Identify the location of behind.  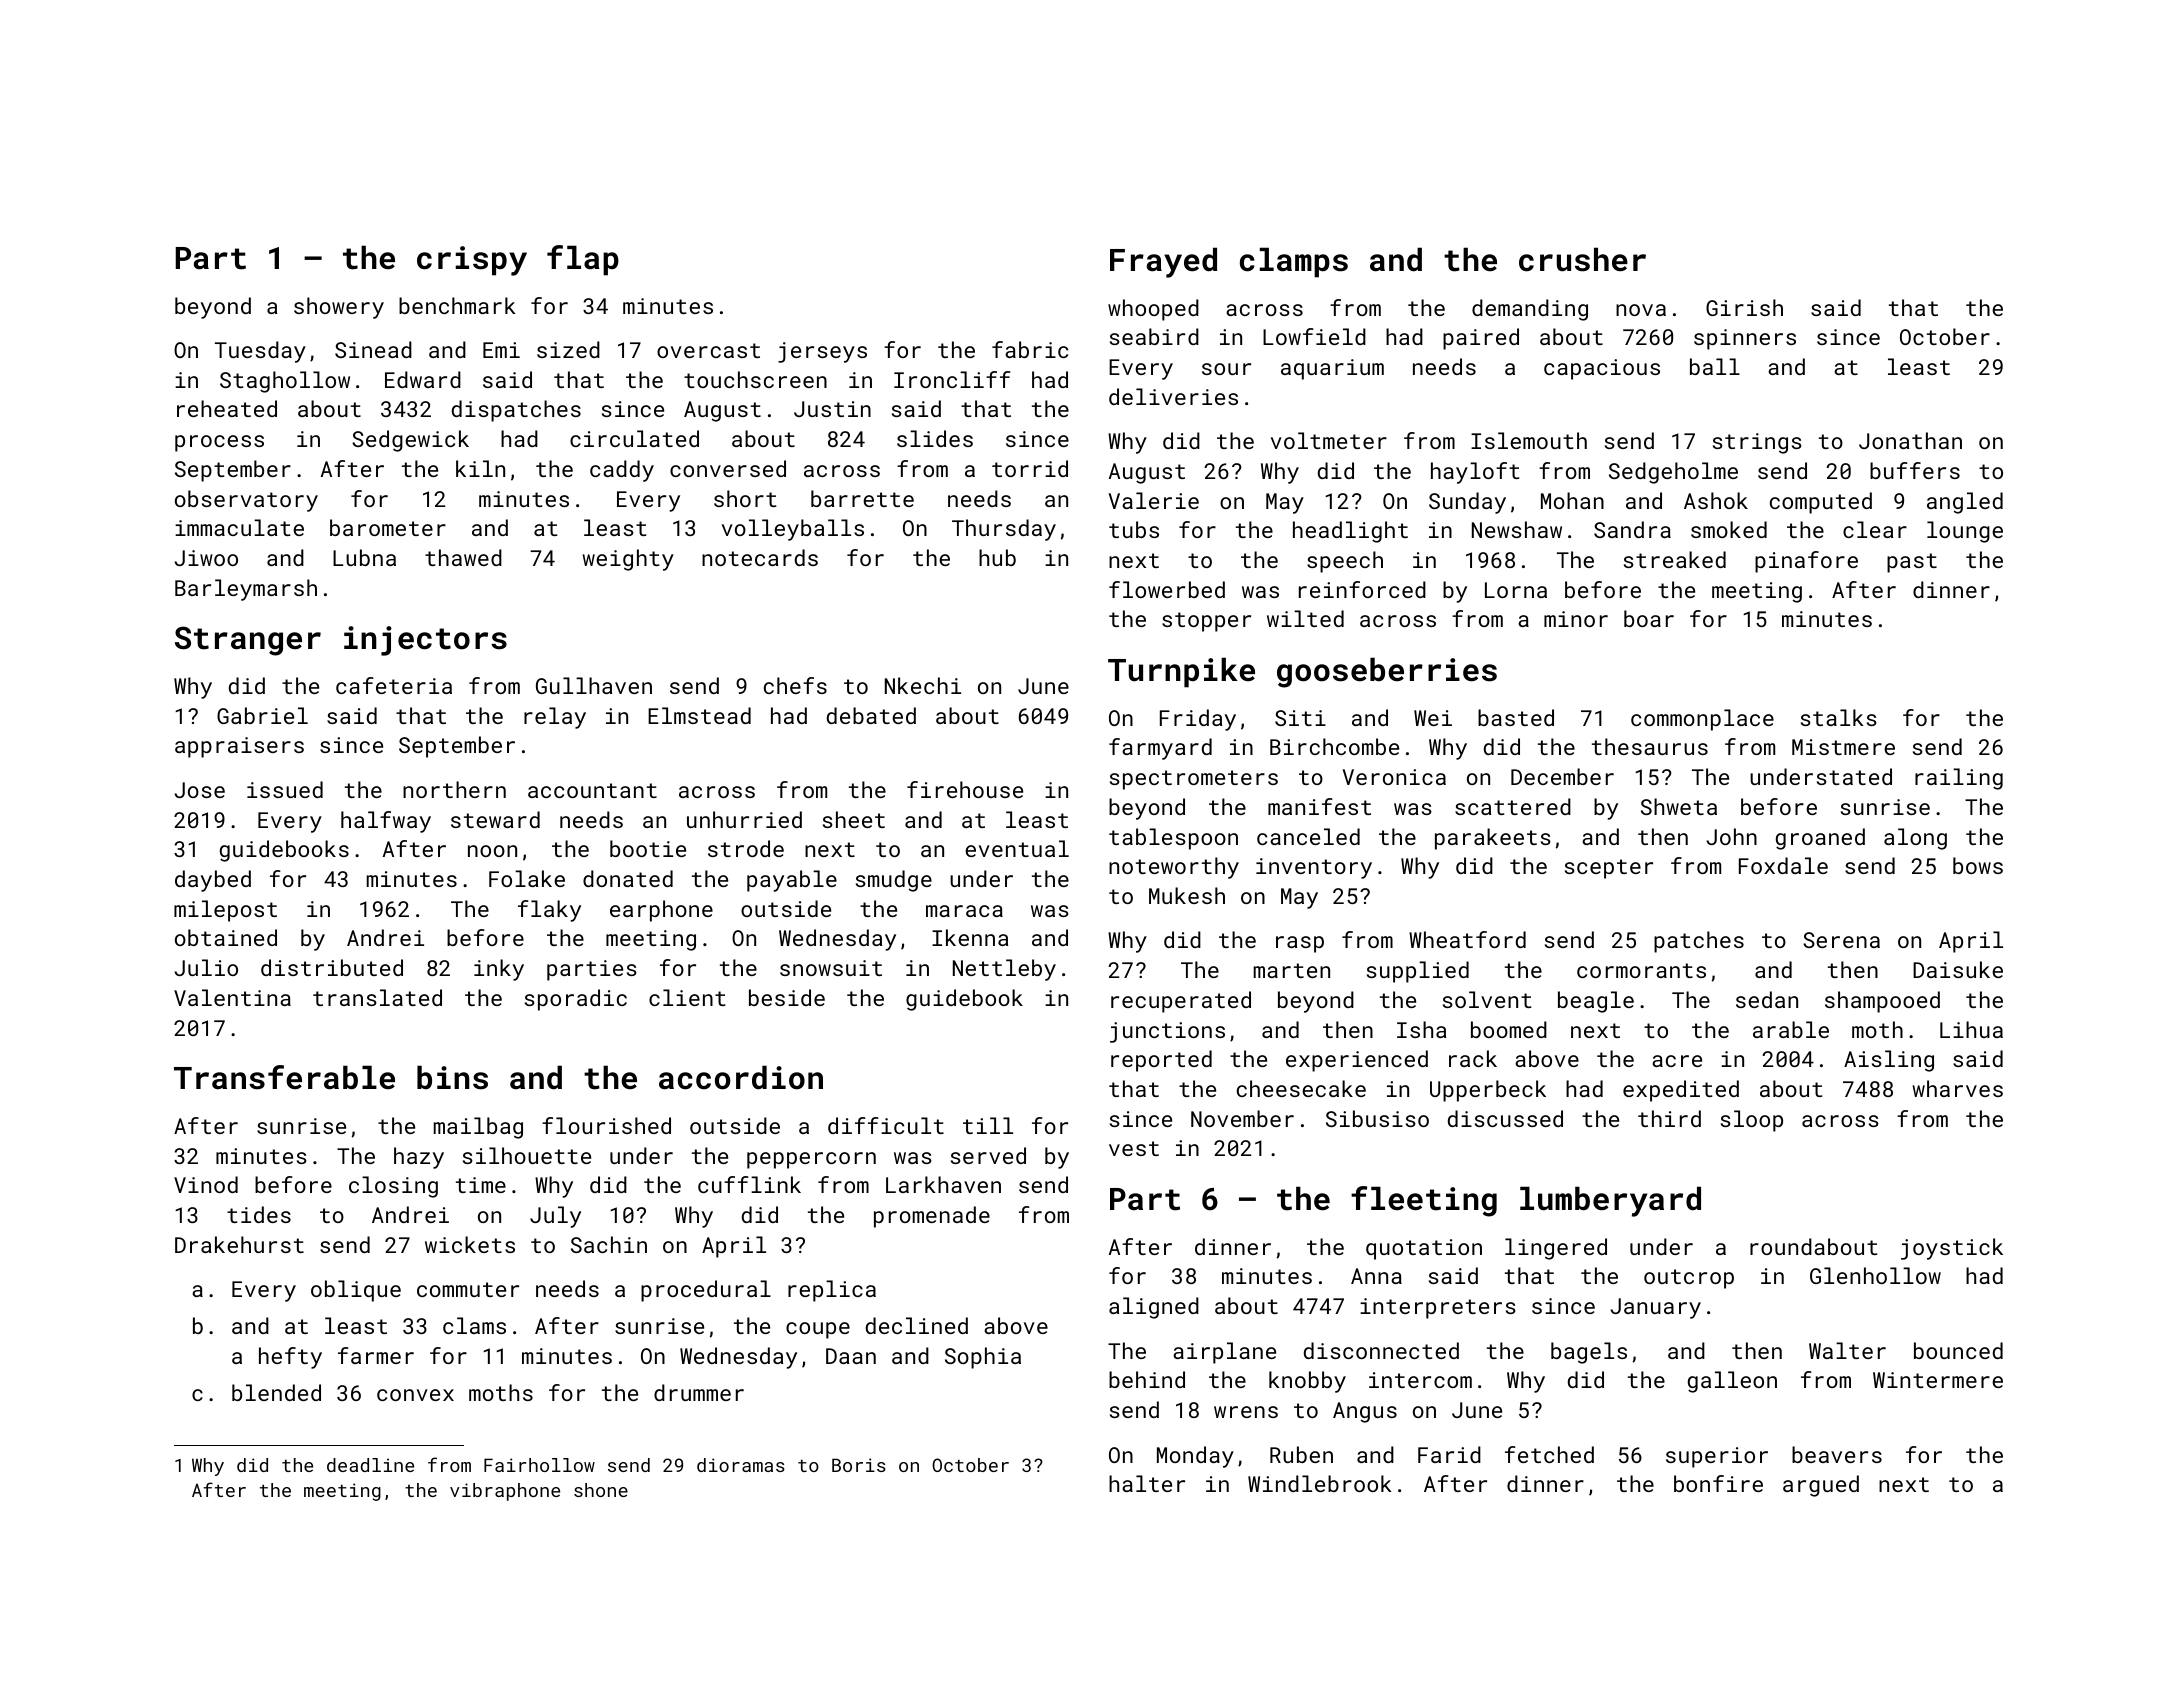
(1147, 1379).
